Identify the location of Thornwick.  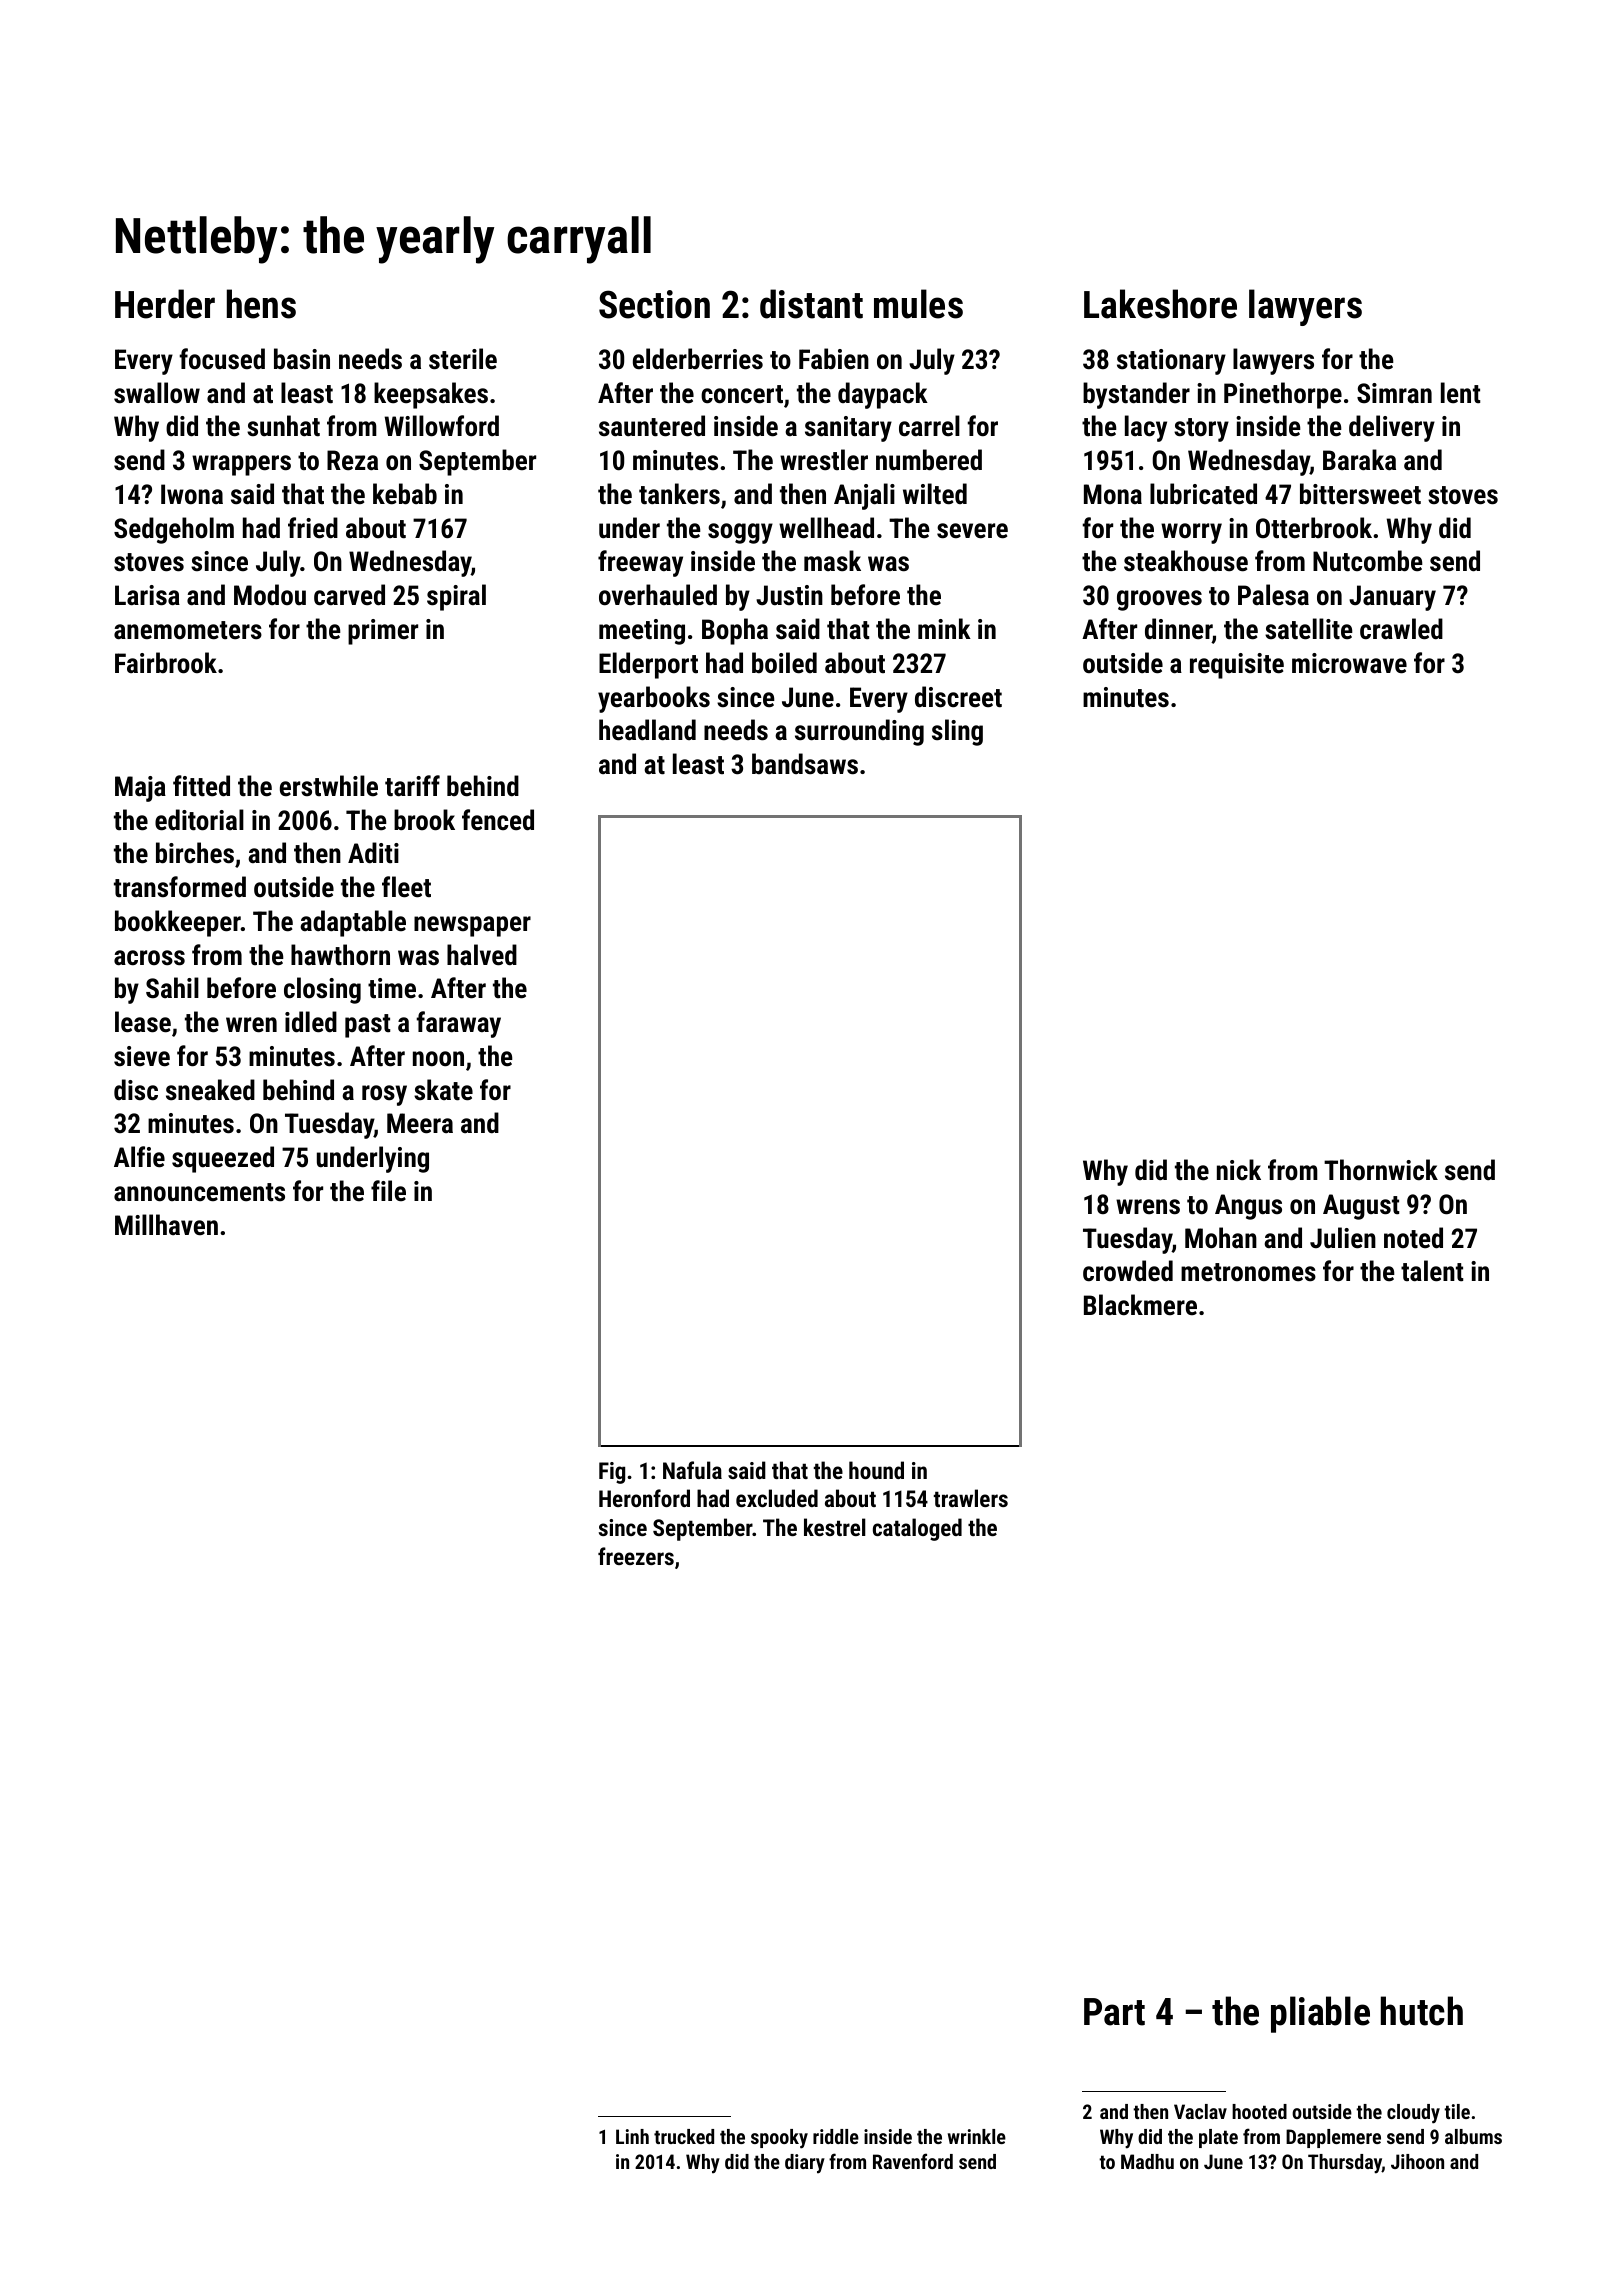
(1381, 1170).
